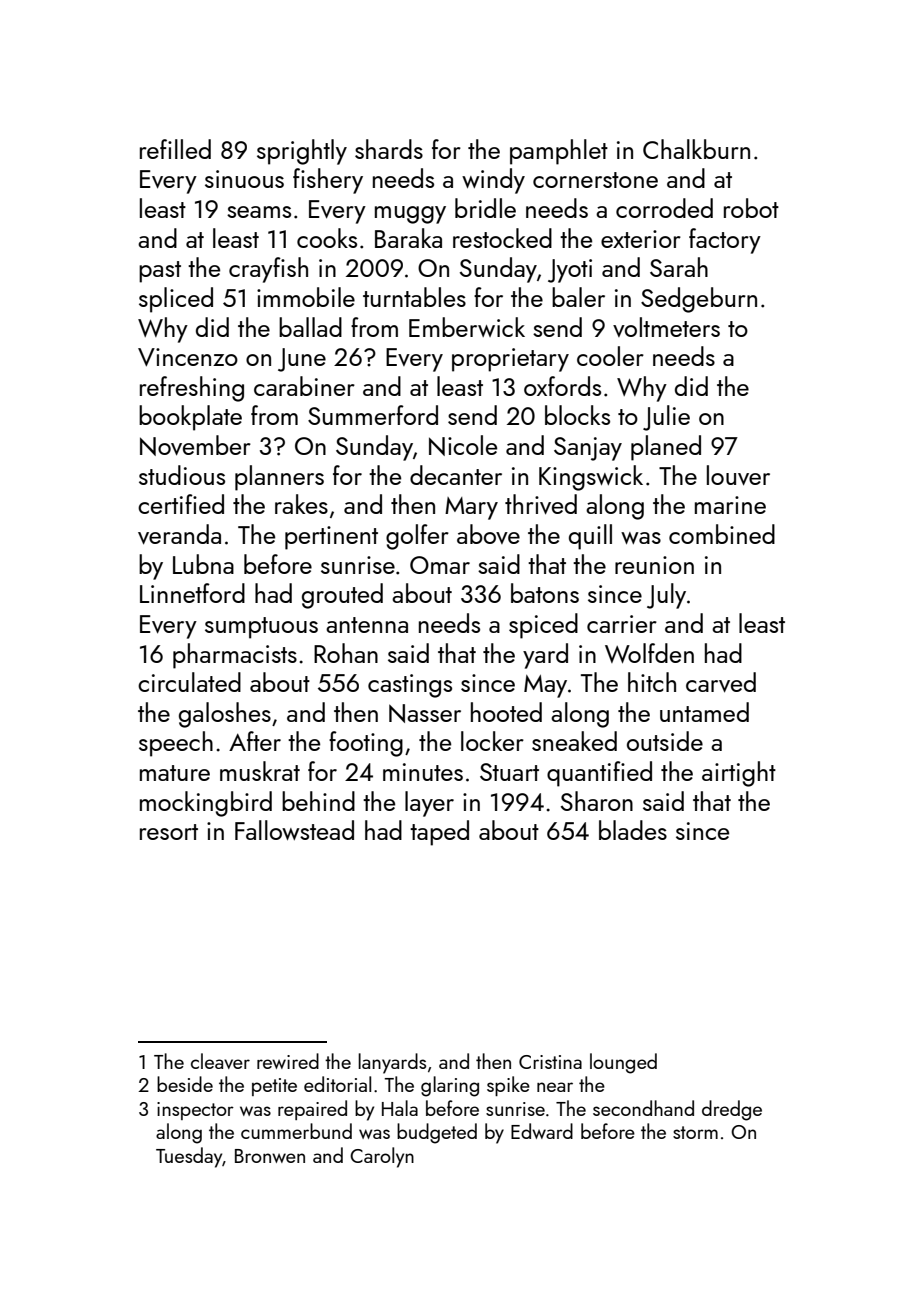 The image size is (924, 1311). Describe the element at coordinates (649, 653) in the screenshot. I see `Wolfden` at that location.
